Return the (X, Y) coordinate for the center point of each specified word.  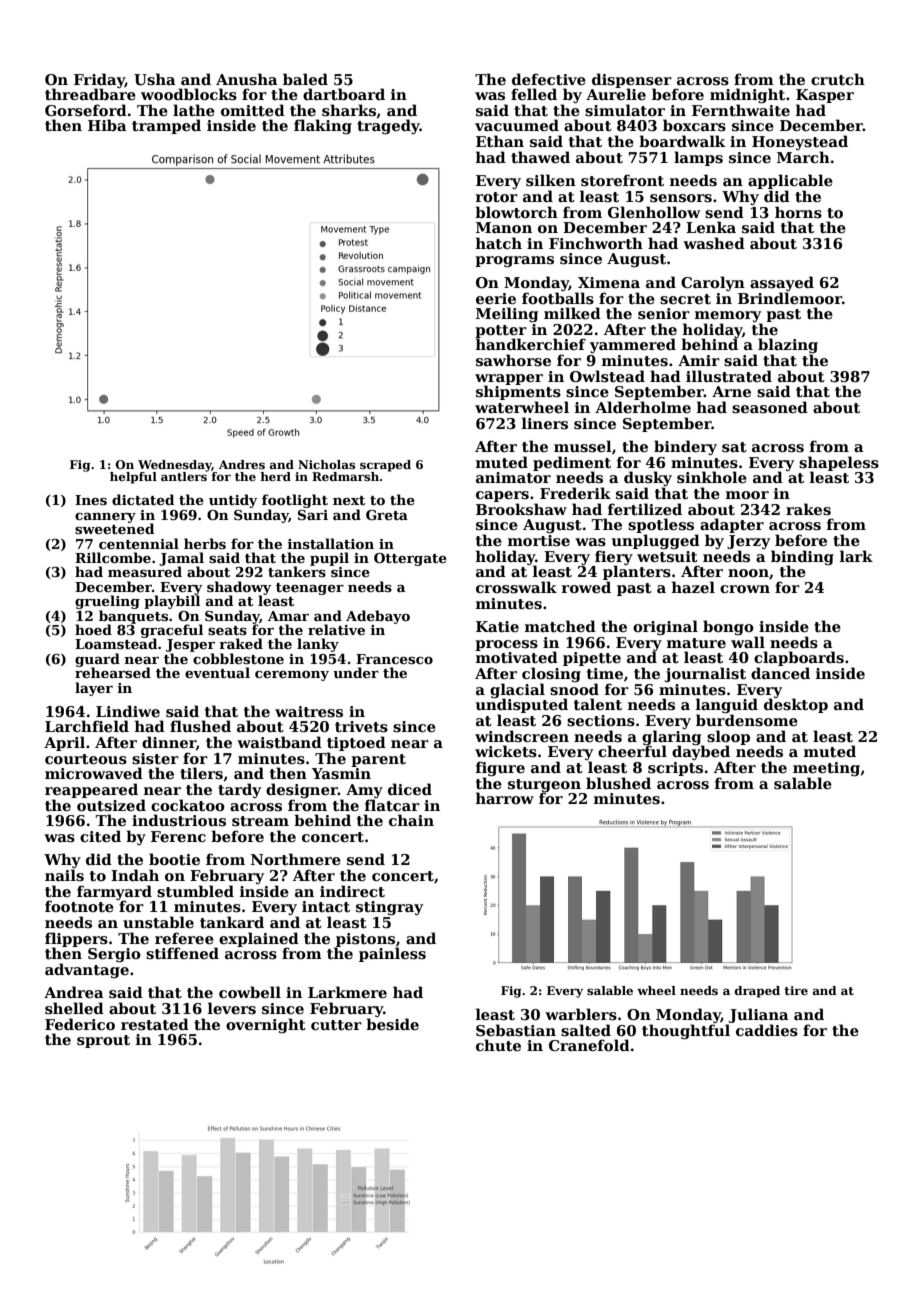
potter (501, 332)
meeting (826, 769)
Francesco (394, 659)
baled (305, 79)
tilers (201, 773)
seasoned (770, 407)
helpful (133, 478)
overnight (266, 1025)
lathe (194, 110)
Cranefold (589, 1045)
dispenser (632, 80)
